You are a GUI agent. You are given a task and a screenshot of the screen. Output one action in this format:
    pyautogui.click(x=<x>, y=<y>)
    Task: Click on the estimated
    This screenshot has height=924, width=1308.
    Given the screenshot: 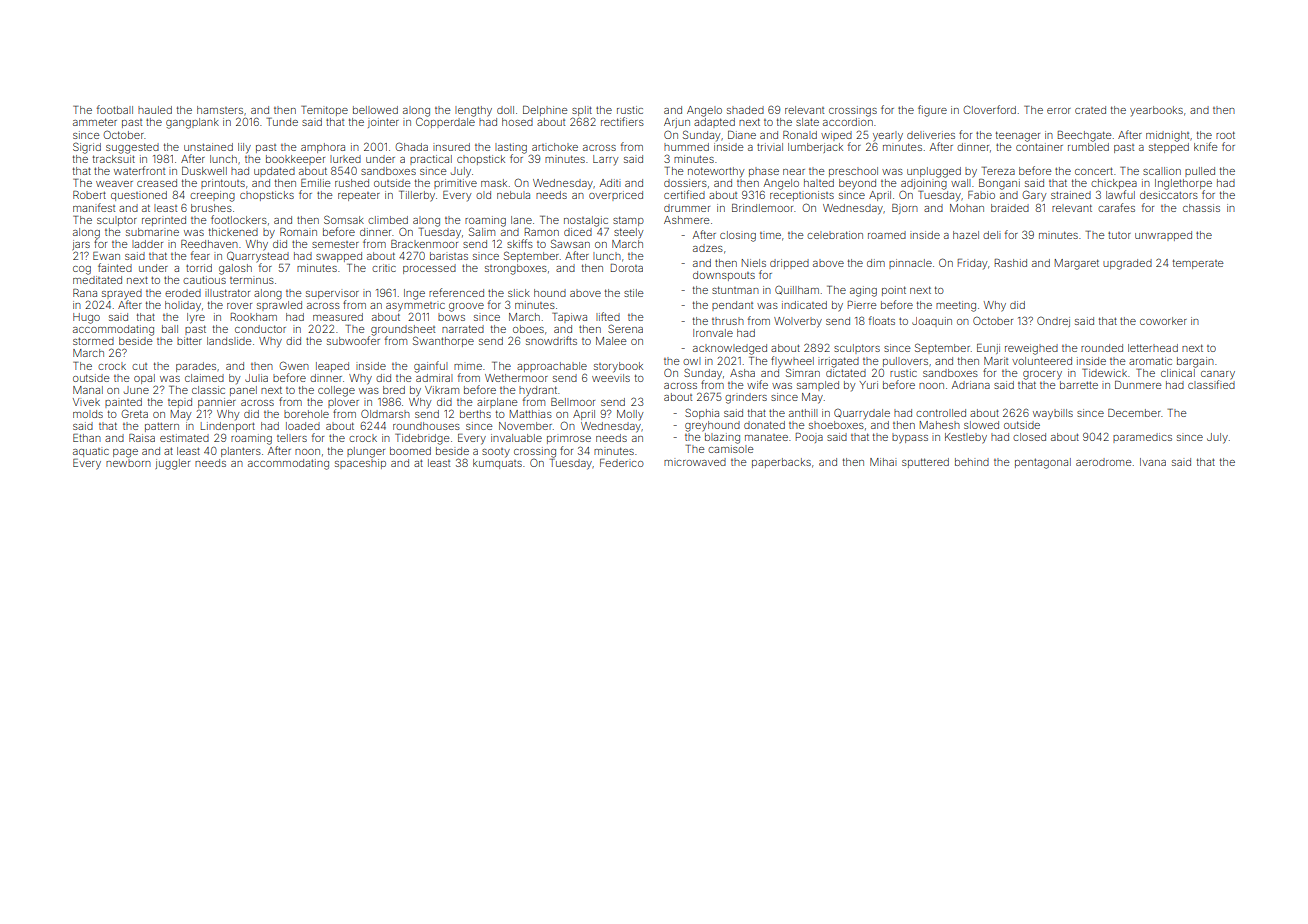 What is the action you would take?
    pyautogui.click(x=184, y=438)
